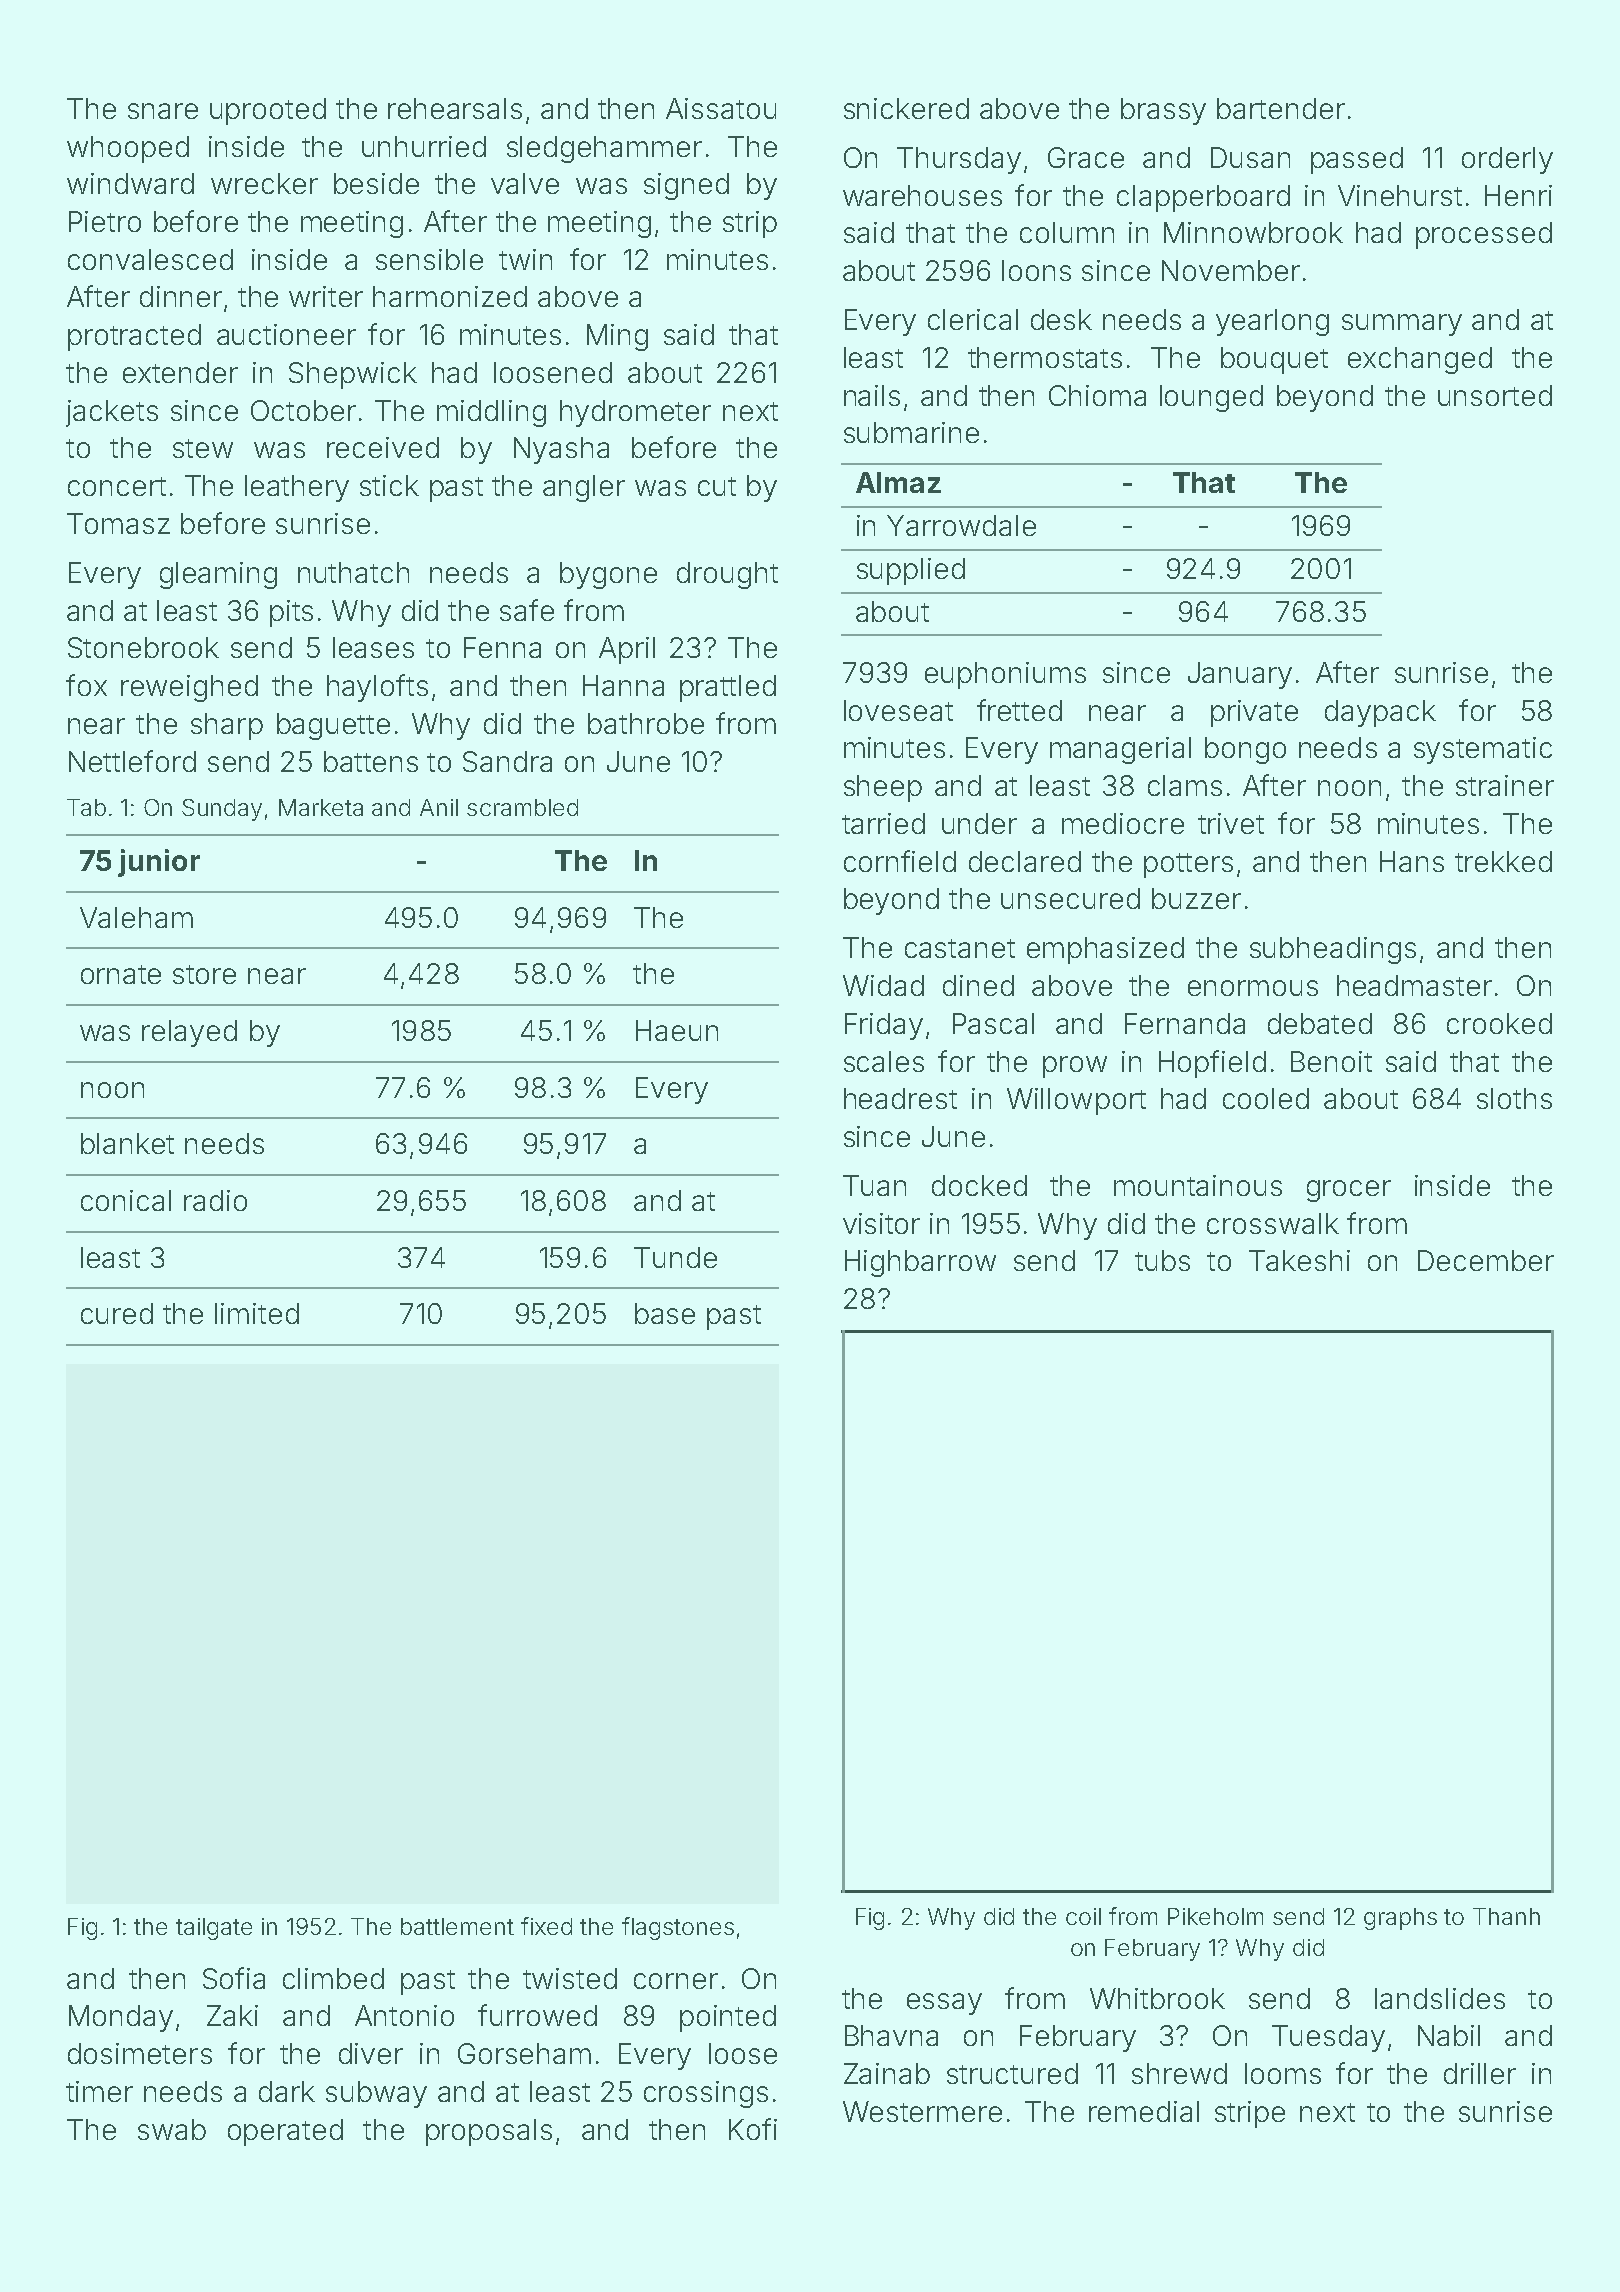 The height and width of the document is (2292, 1620). I want to click on December, so click(1486, 1260).
